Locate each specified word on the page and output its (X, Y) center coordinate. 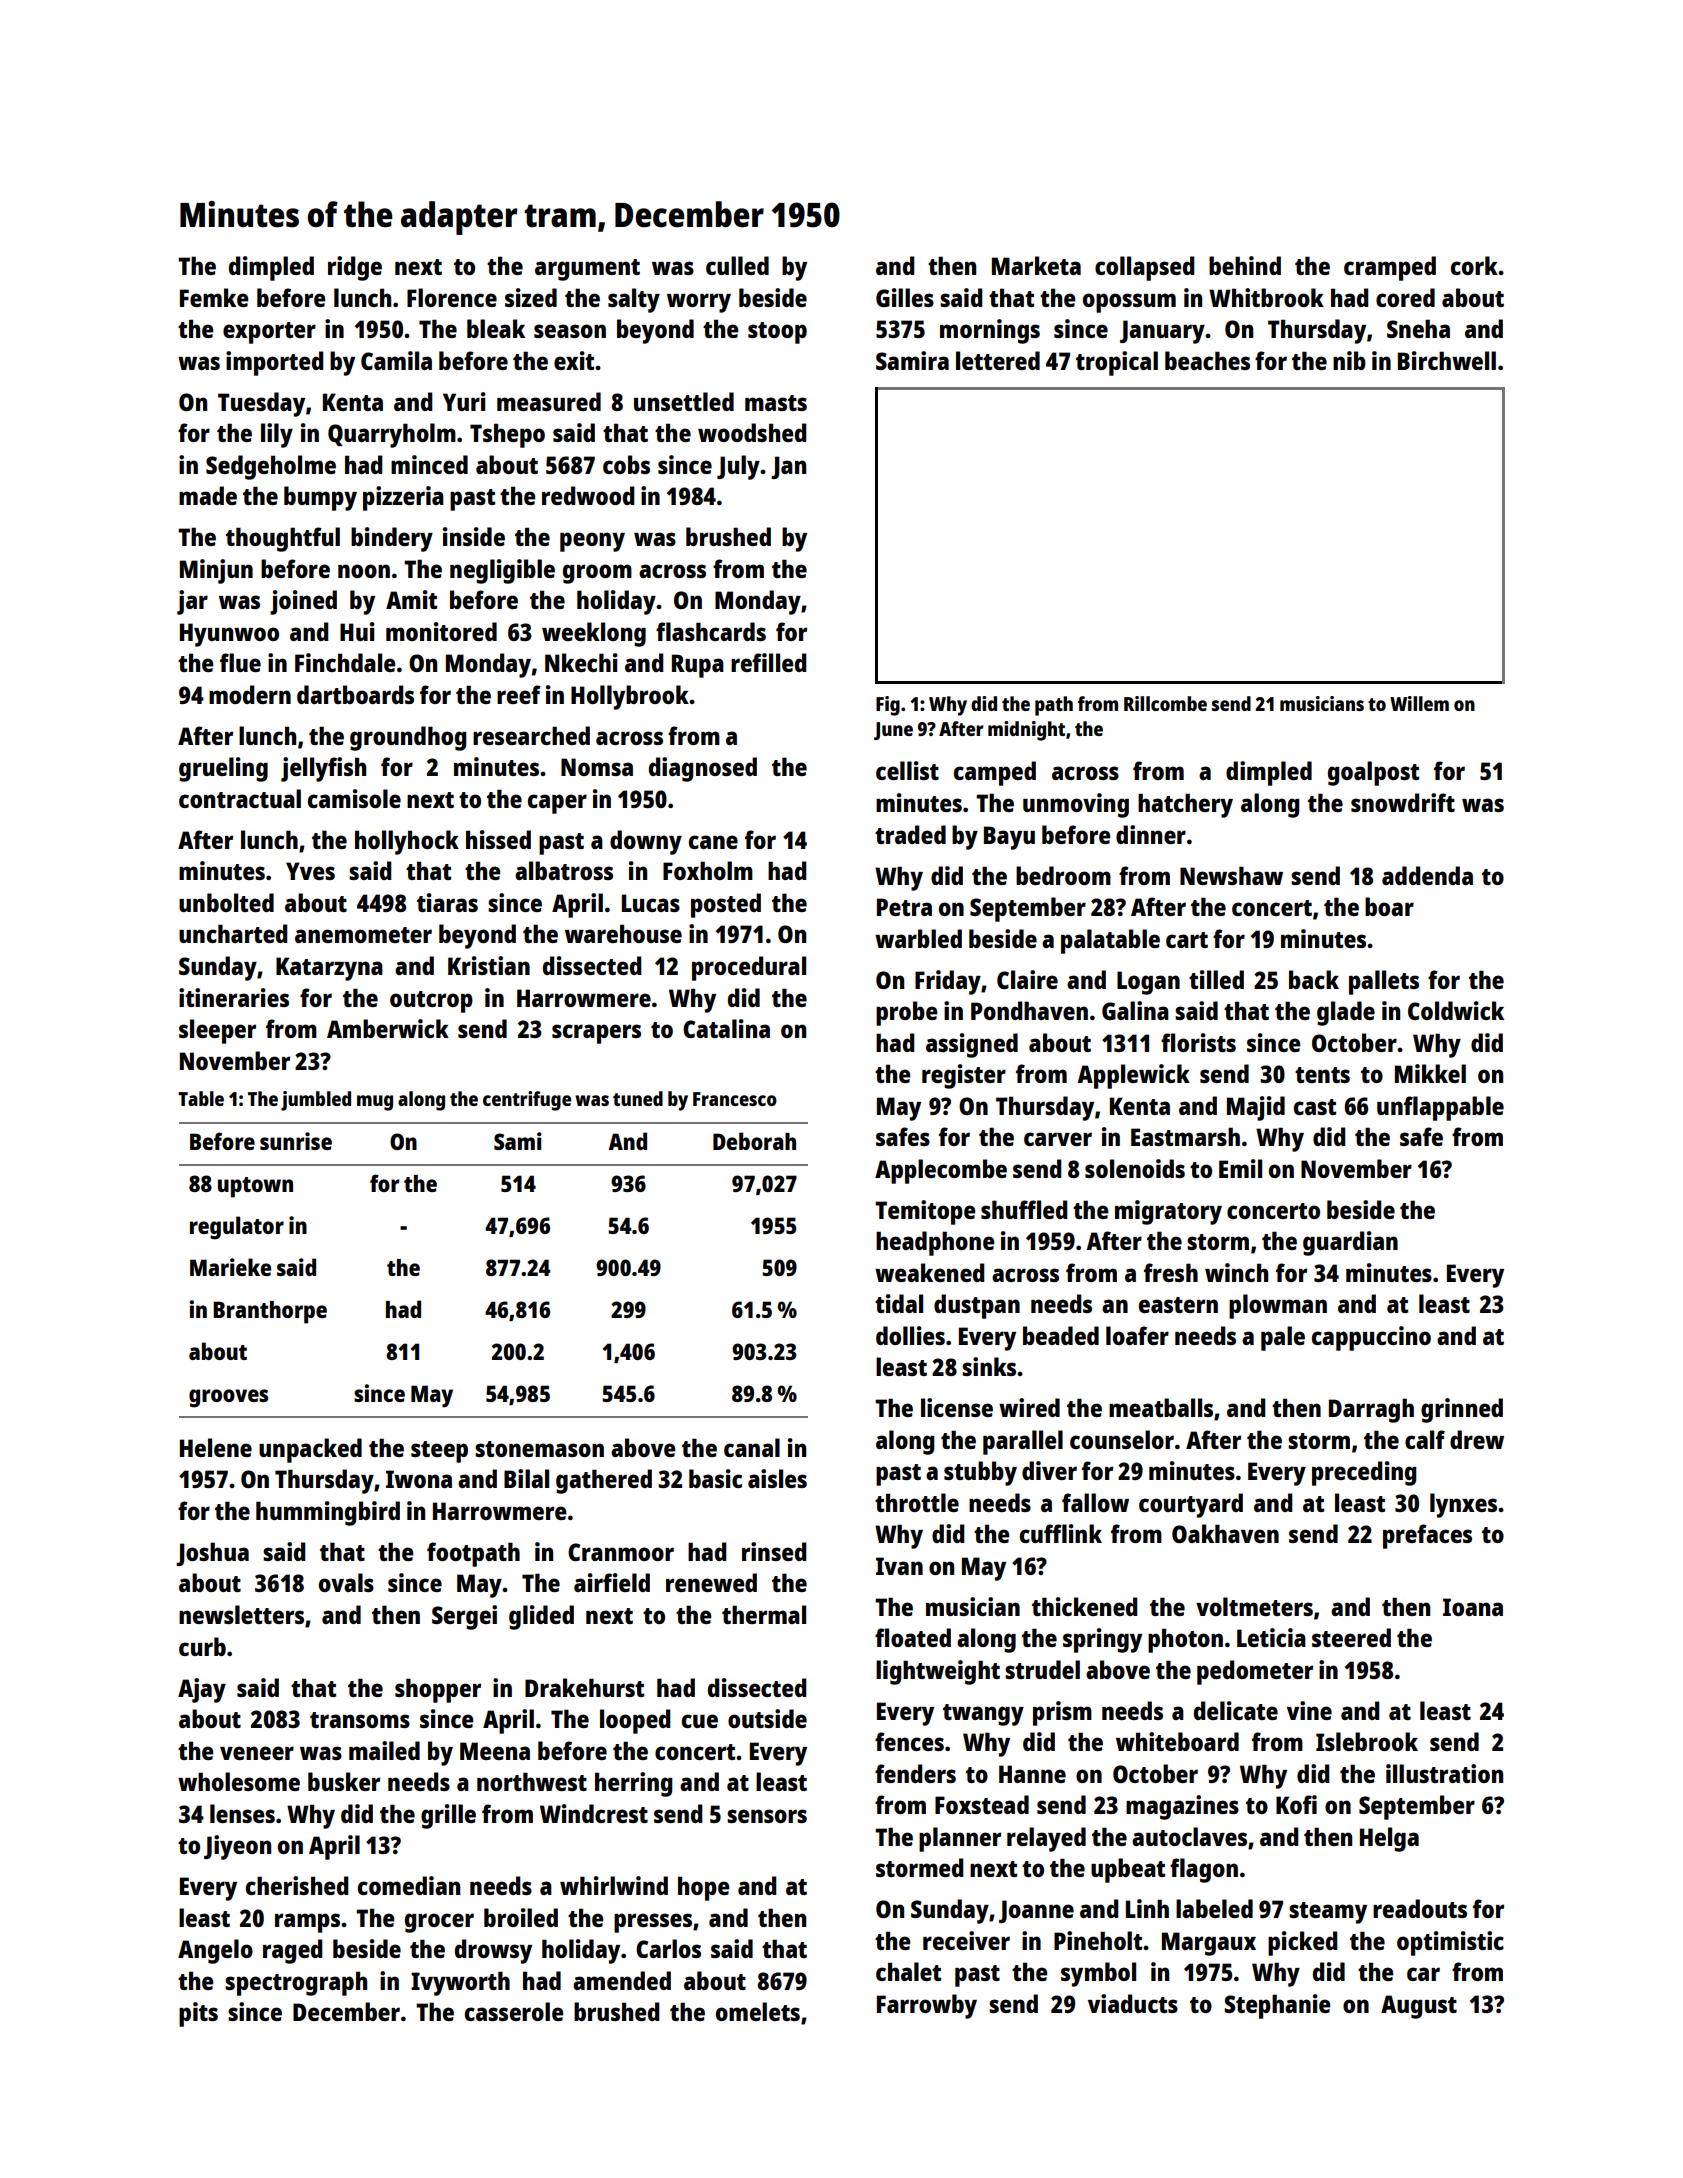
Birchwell (1447, 360)
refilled (768, 662)
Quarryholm (392, 435)
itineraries (234, 997)
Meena (495, 1751)
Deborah (754, 1141)
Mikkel (1430, 1073)
